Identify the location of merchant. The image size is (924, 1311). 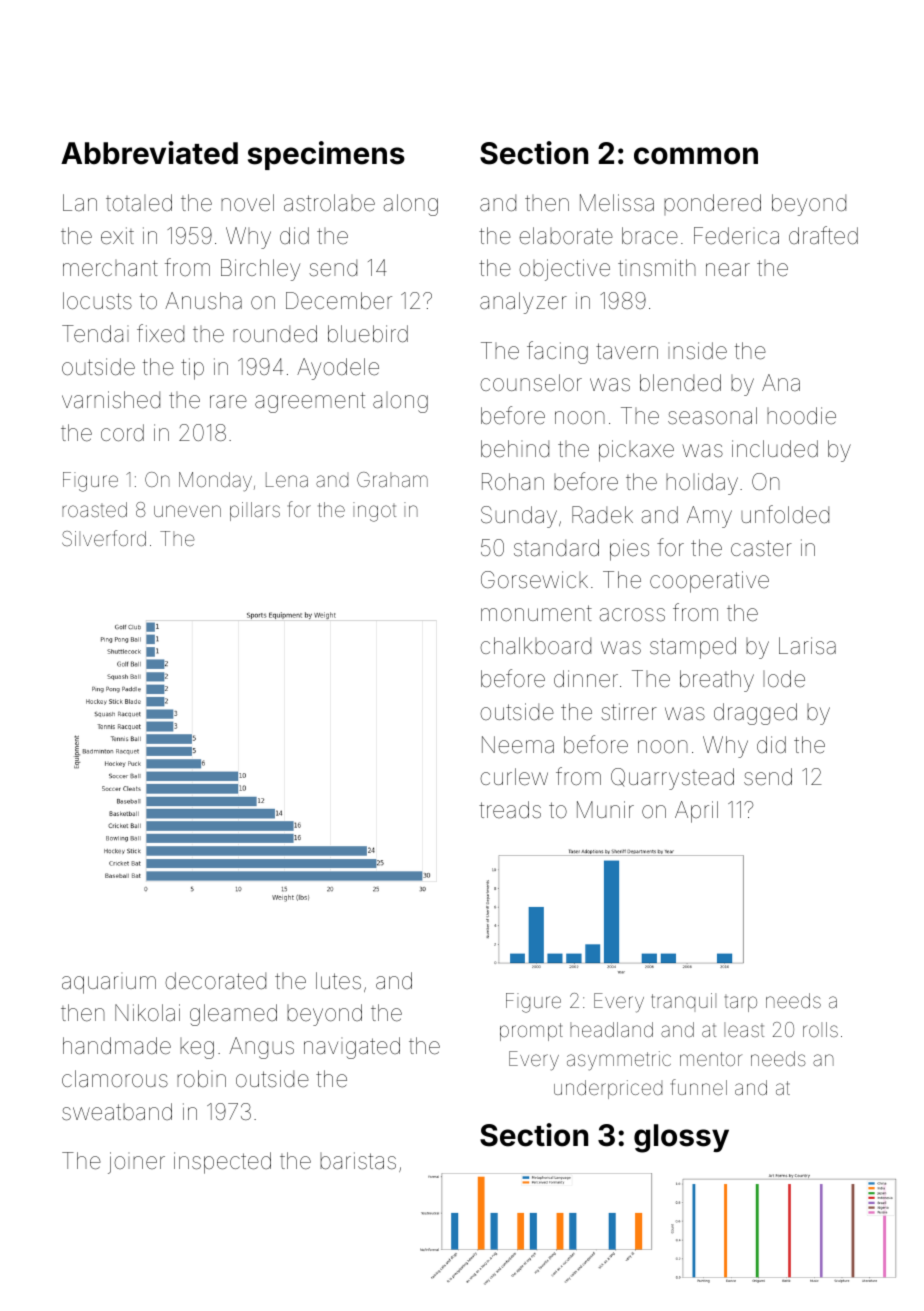
(110, 268).
